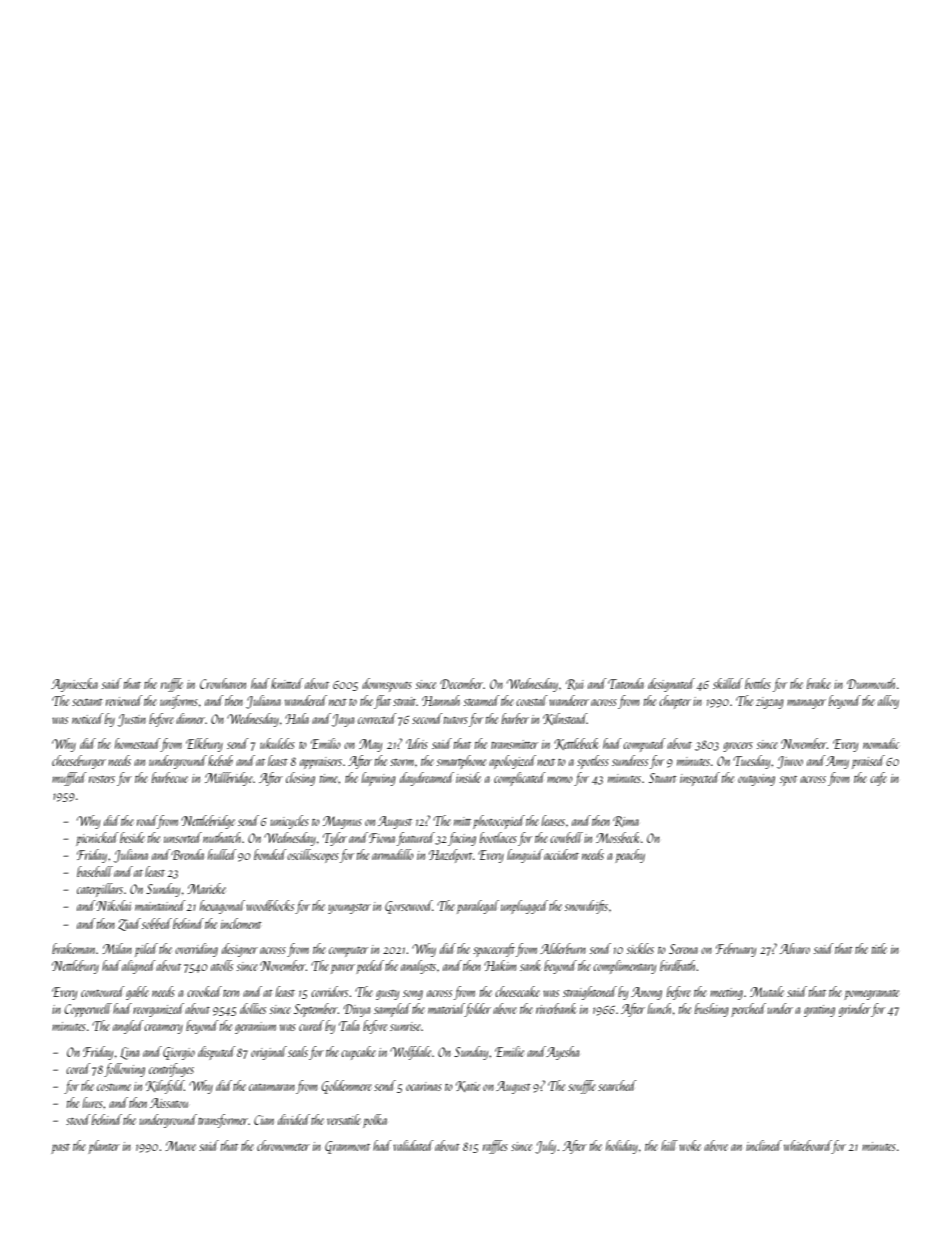 This screenshot has height=1233, width=952. I want to click on accident, so click(561, 854).
